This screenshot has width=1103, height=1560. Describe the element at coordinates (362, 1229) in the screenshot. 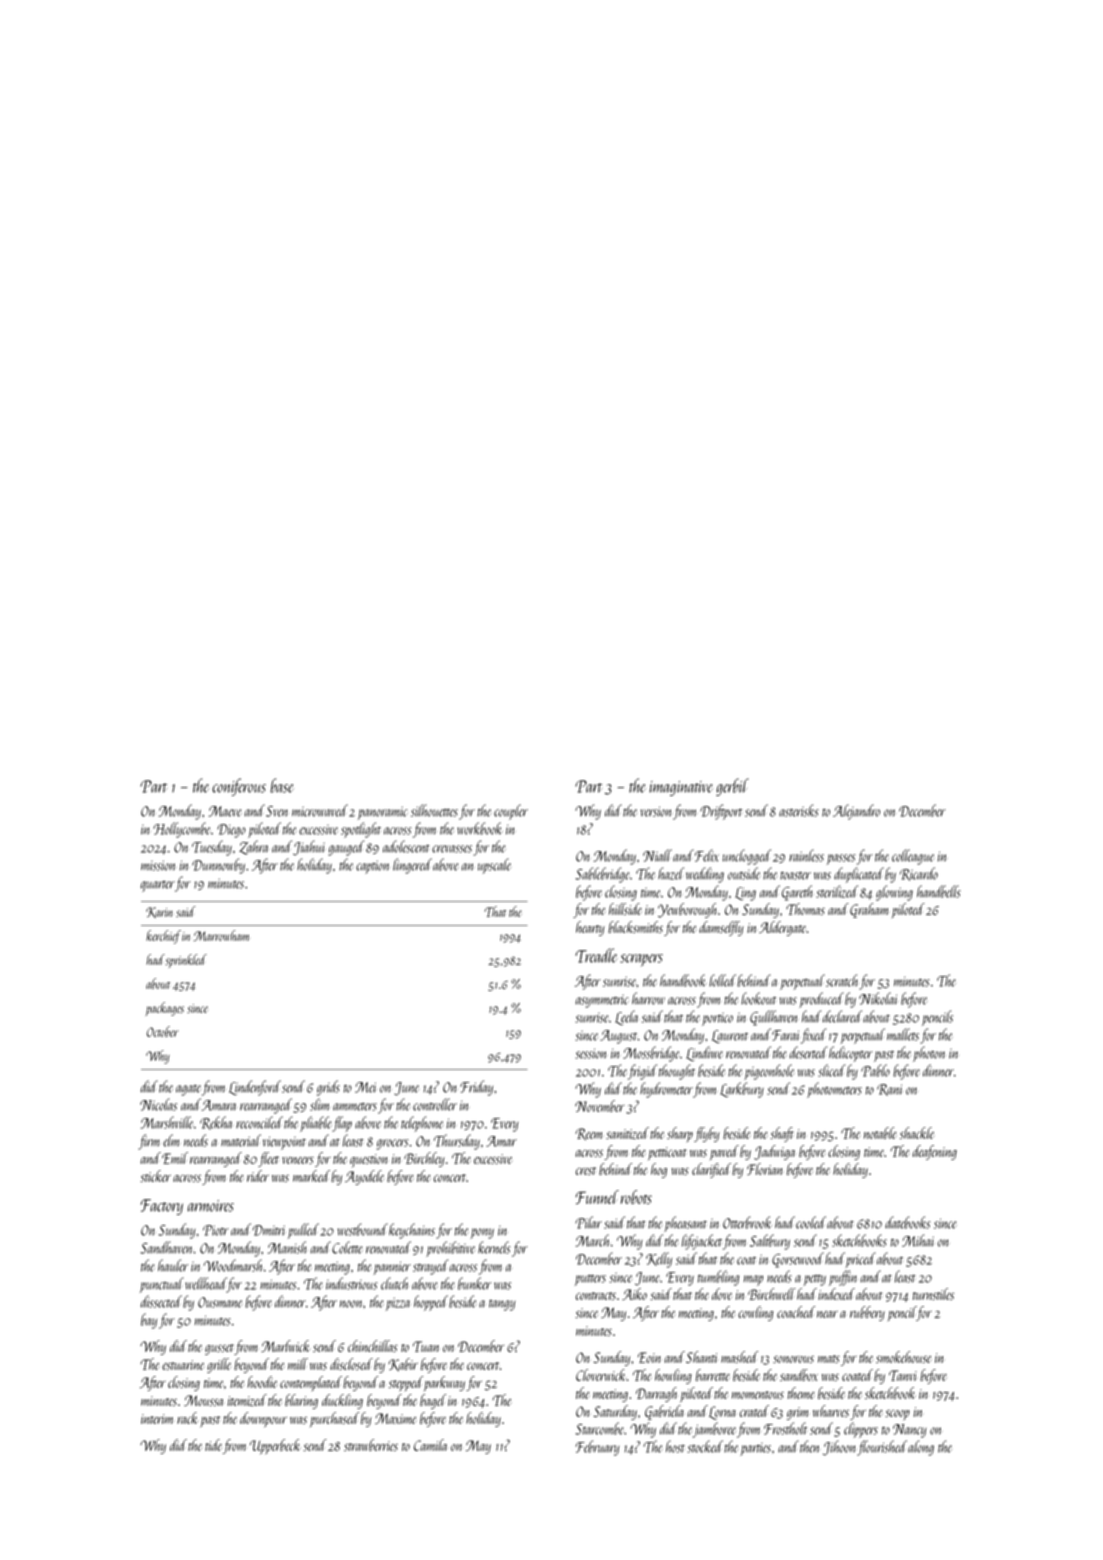

I see `westbound` at that location.
